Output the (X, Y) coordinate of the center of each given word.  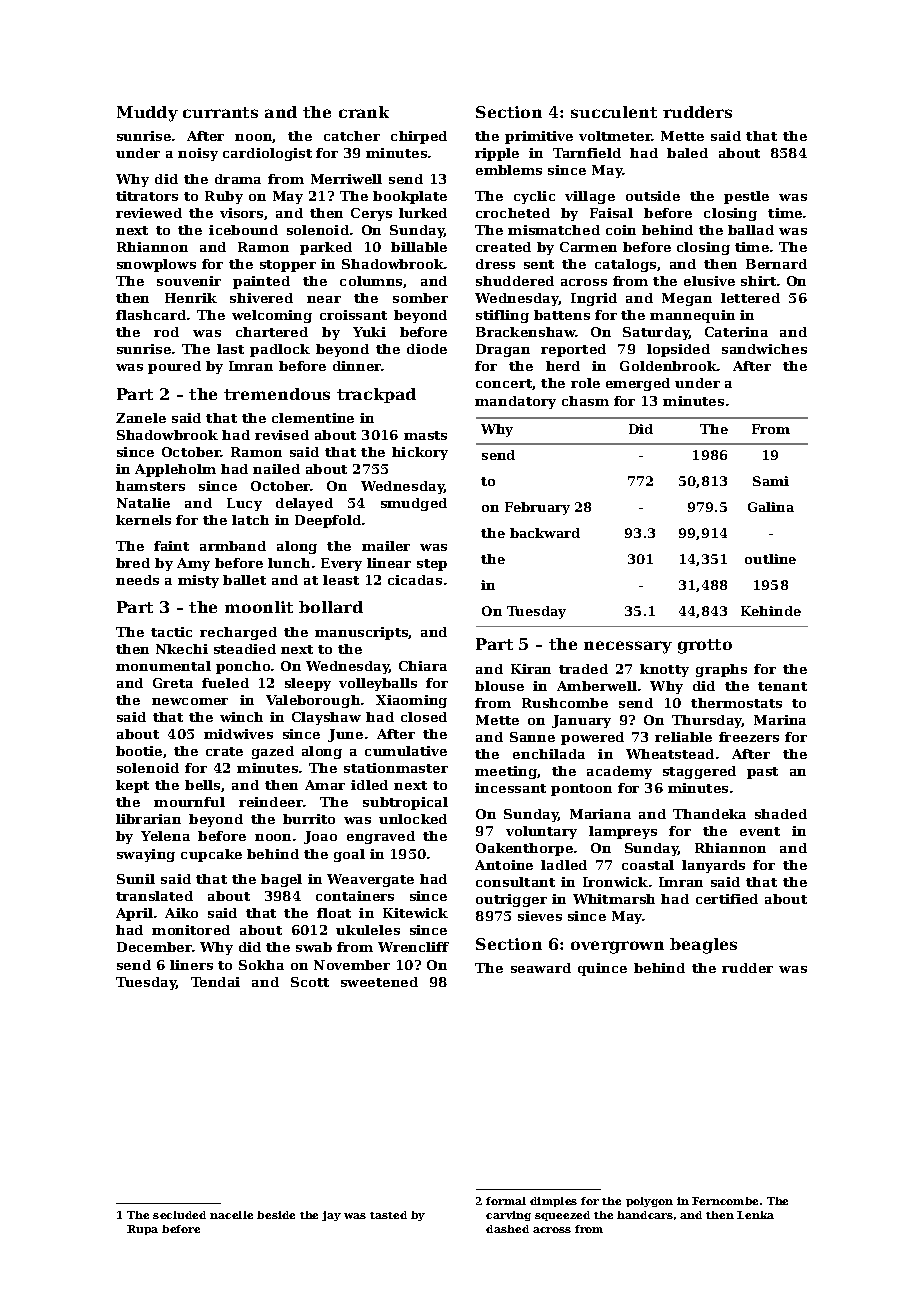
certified (727, 899)
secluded (179, 1215)
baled (687, 153)
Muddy (147, 114)
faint (171, 546)
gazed (273, 752)
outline (770, 559)
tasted (388, 1215)
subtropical (405, 803)
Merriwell (346, 179)
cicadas (415, 580)
